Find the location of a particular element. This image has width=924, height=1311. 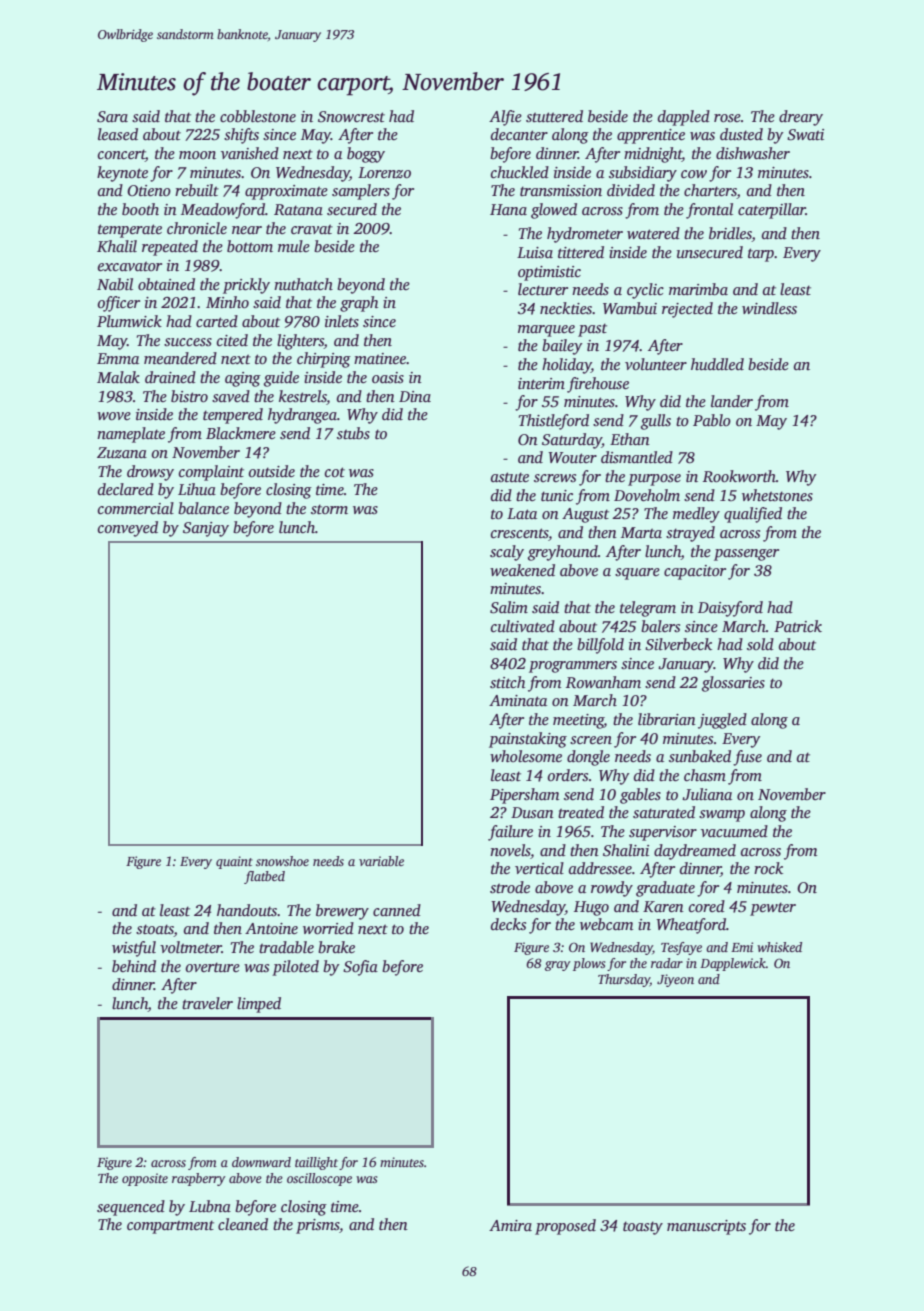

oscilloscope is located at coordinates (319, 1179).
